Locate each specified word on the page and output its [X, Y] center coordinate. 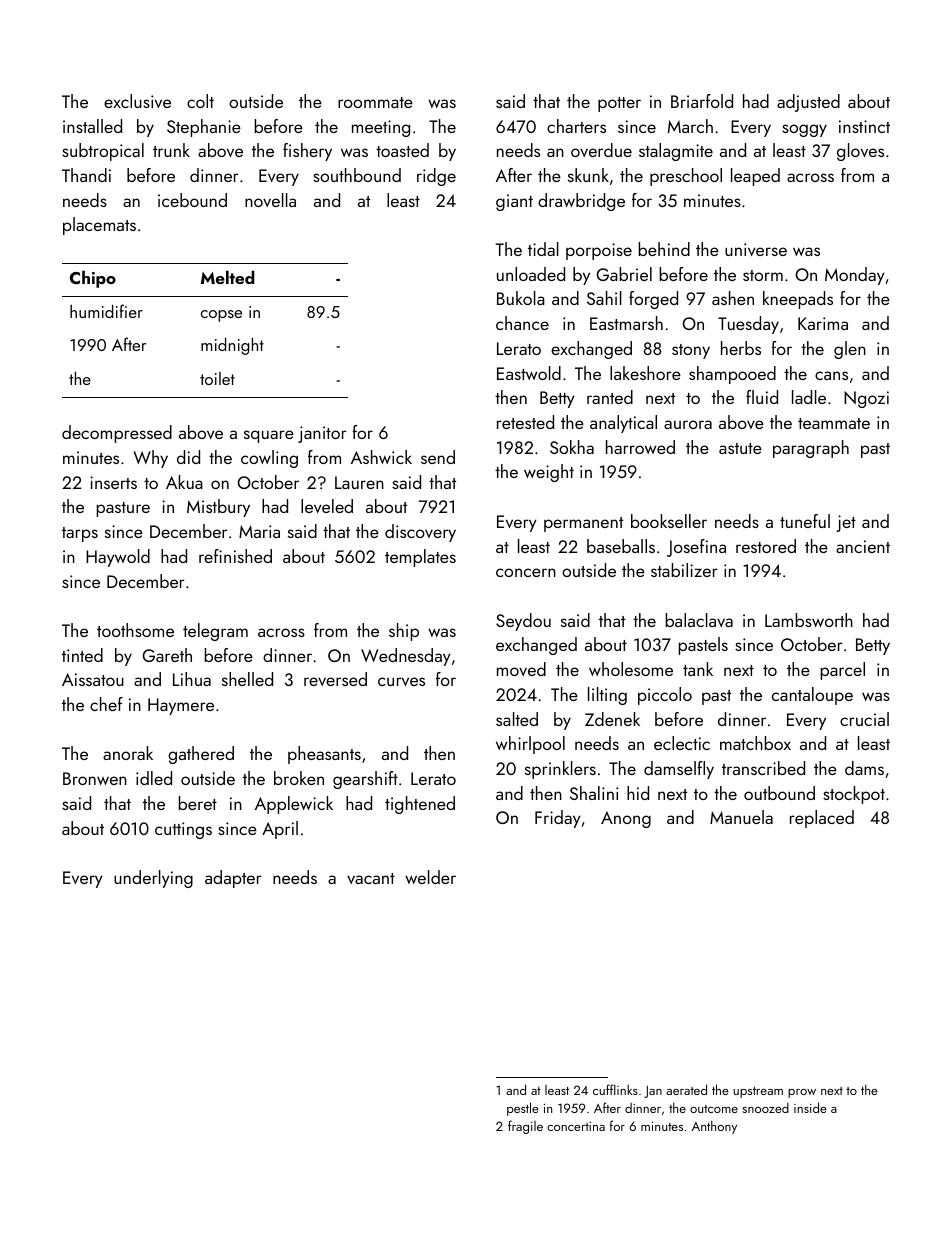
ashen [733, 298]
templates [420, 558]
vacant [371, 878]
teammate [834, 423]
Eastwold [529, 373]
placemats [99, 226]
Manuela [741, 817]
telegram [215, 632]
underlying [153, 879]
